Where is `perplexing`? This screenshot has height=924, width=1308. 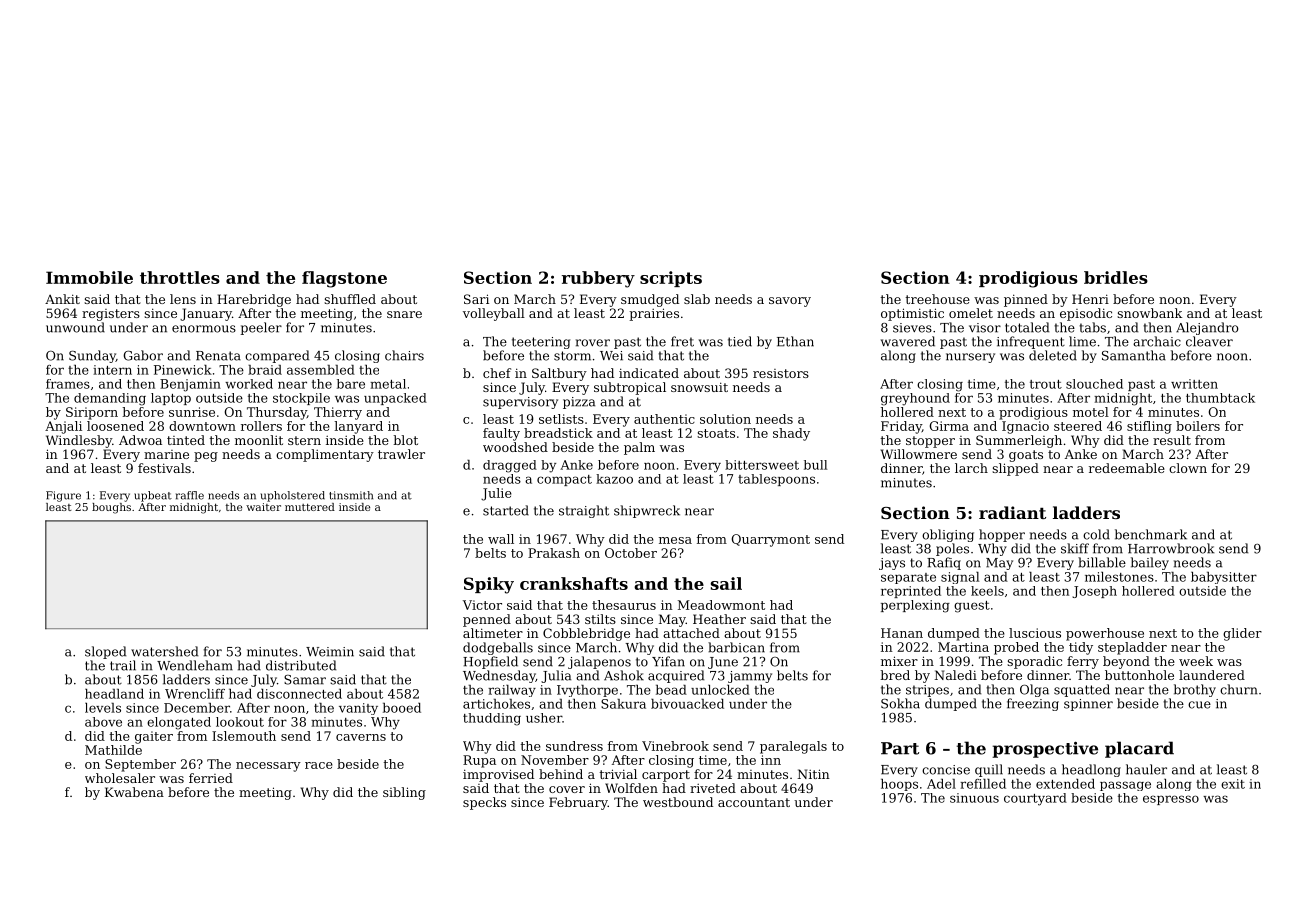
perplexing is located at coordinates (915, 606).
